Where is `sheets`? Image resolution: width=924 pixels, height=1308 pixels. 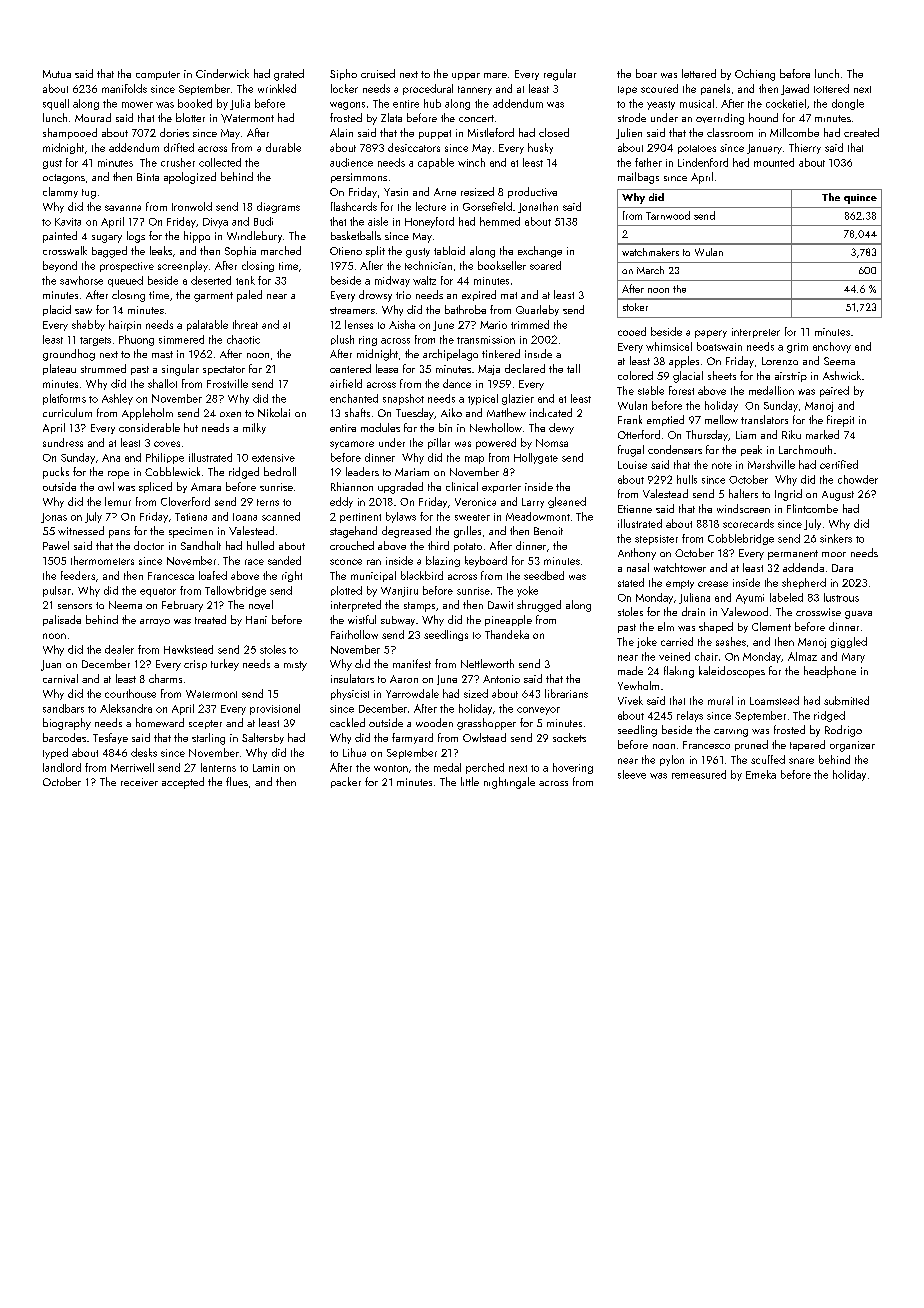
sheets is located at coordinates (722, 375).
